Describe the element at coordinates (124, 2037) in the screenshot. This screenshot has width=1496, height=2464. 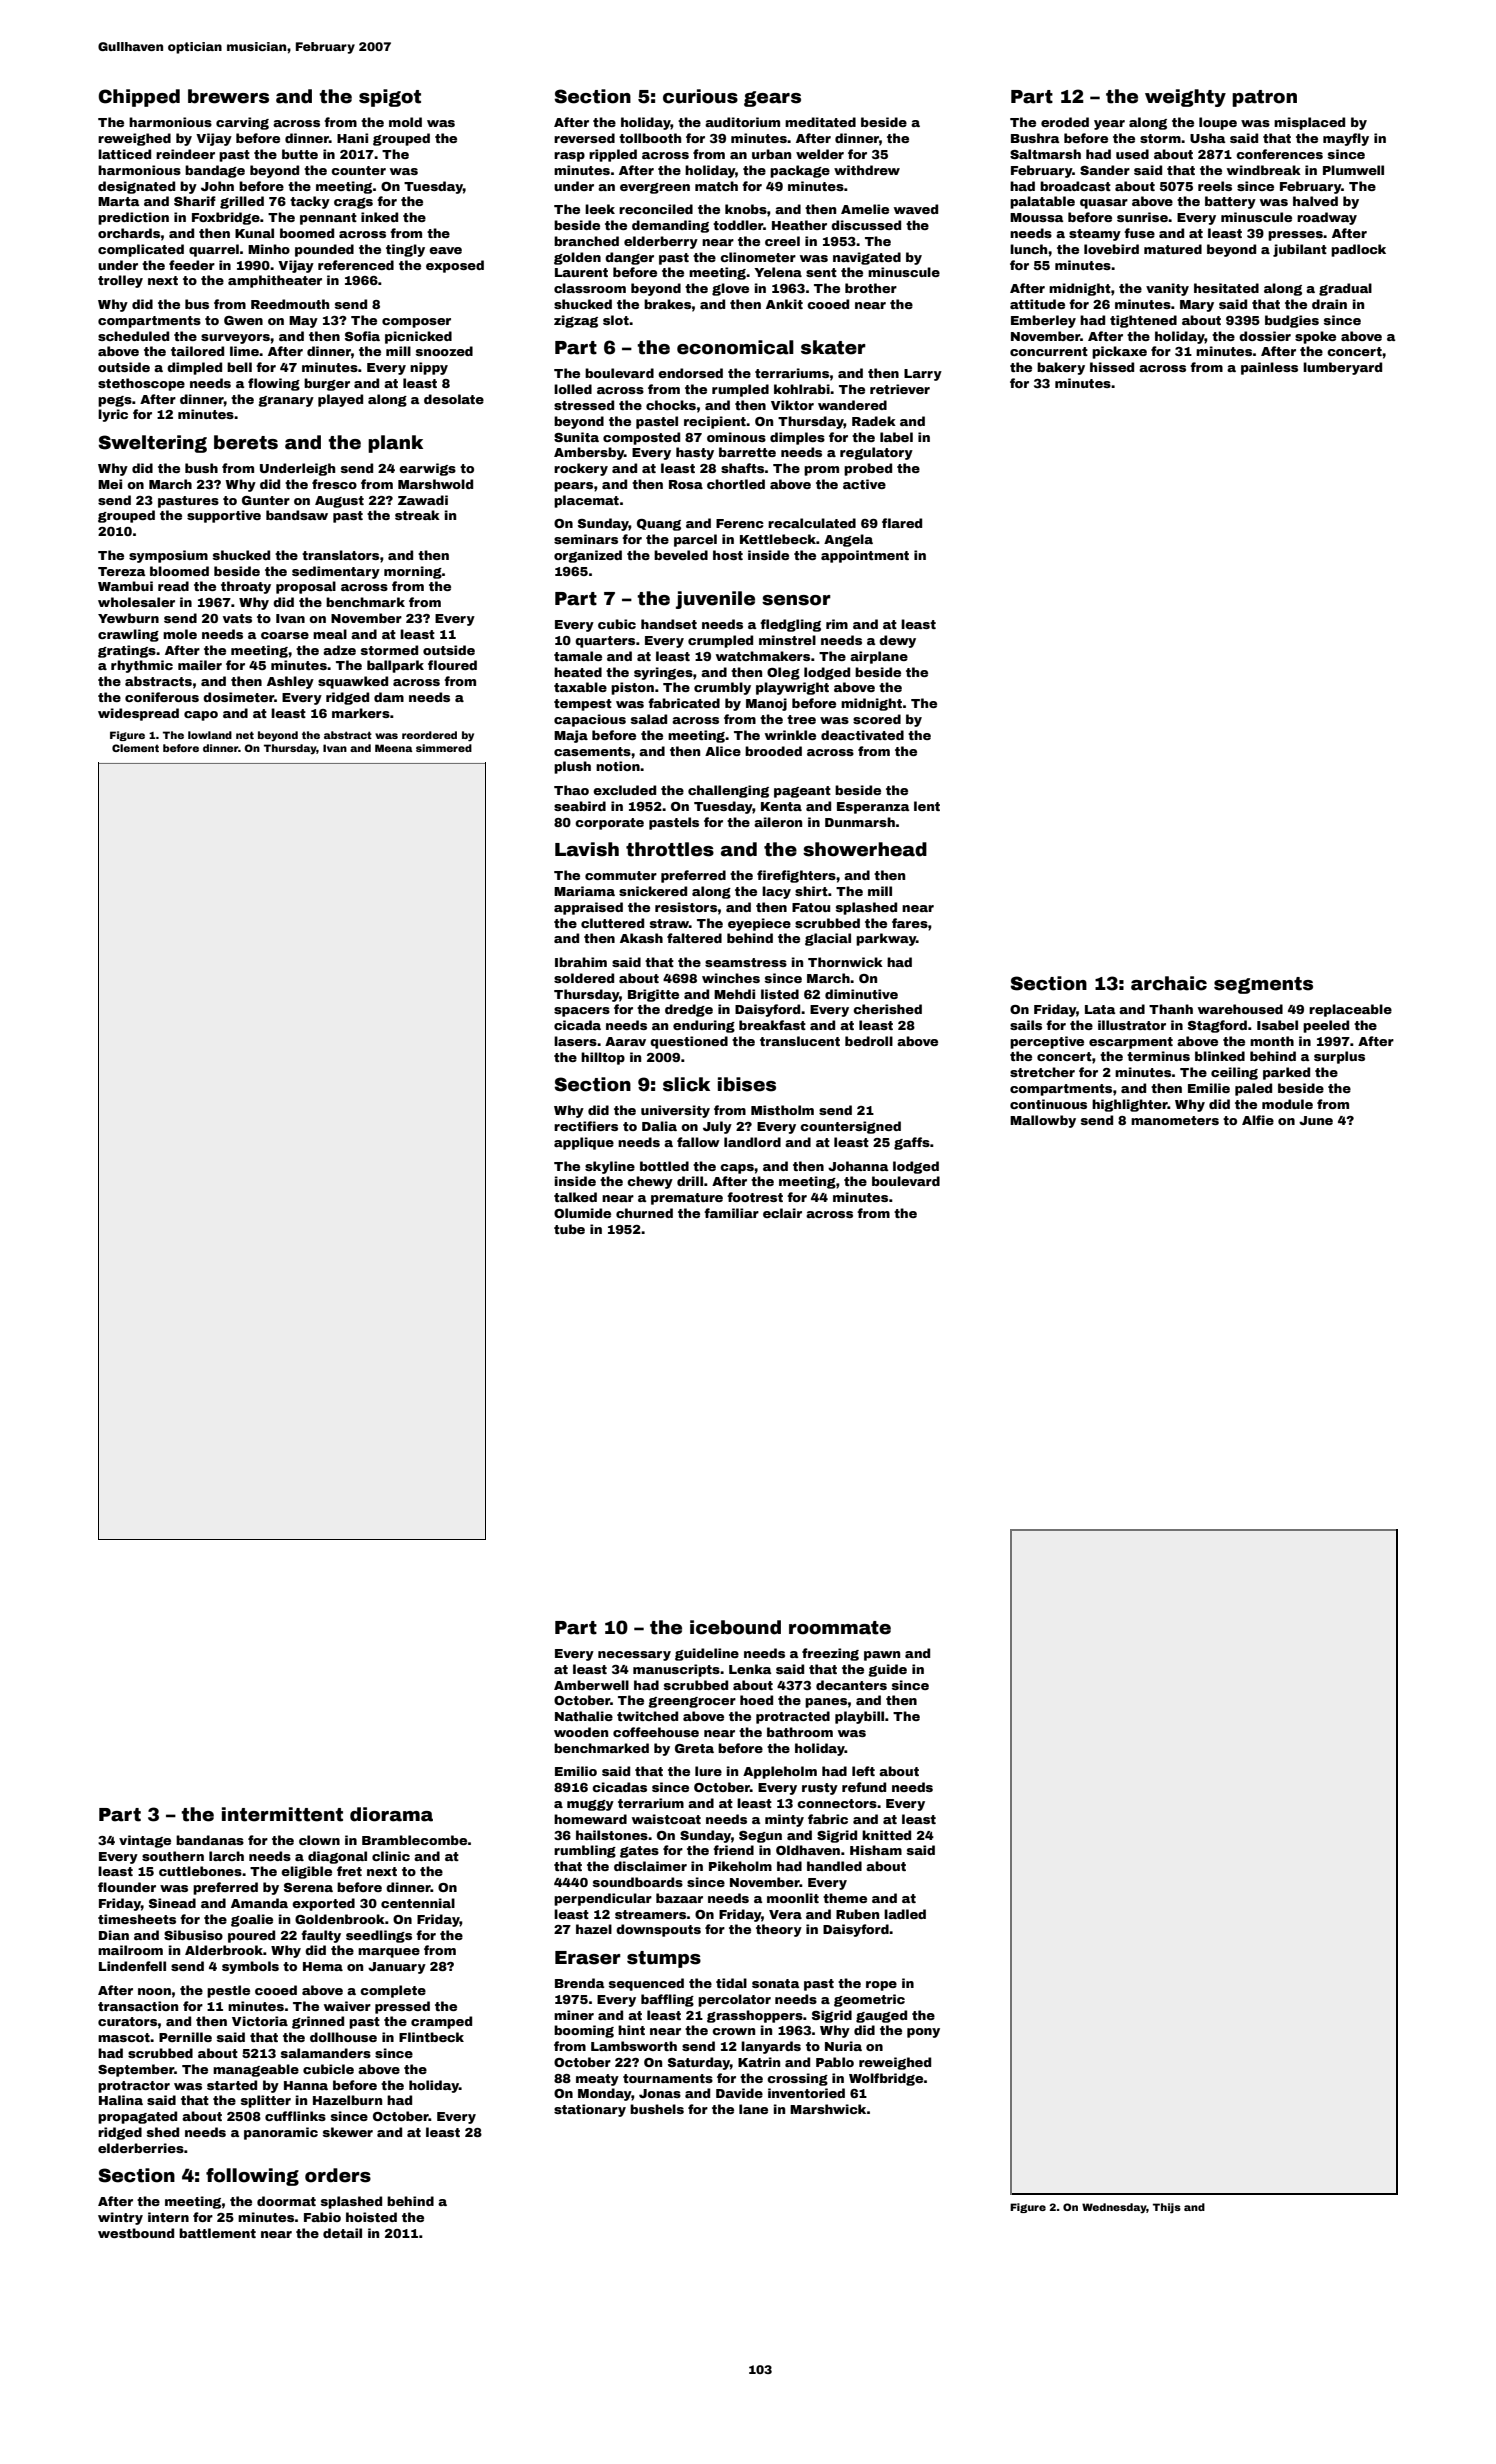
I see `mascot` at that location.
